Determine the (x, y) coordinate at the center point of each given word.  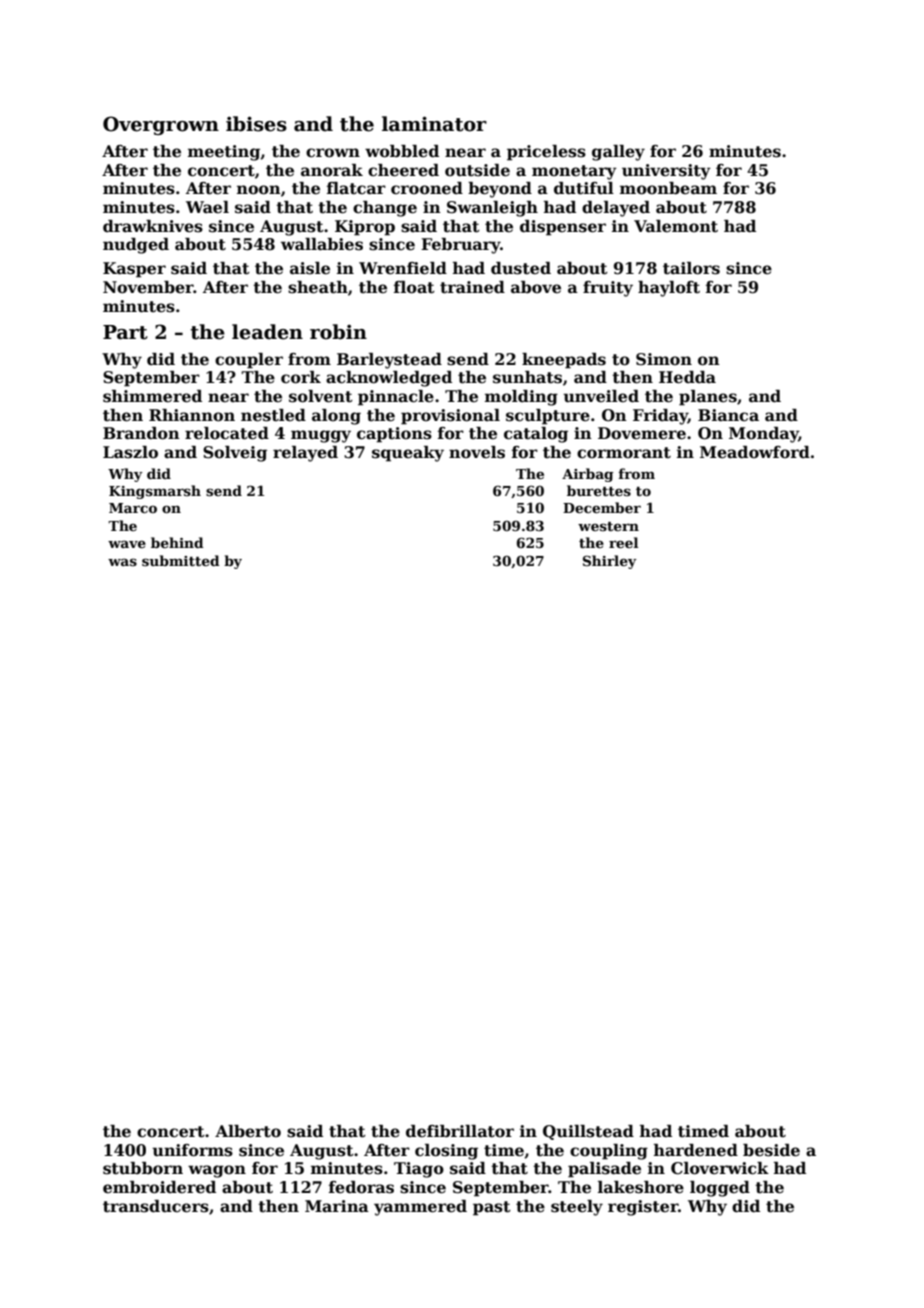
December (602, 507)
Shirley (610, 562)
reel (623, 542)
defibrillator (460, 1131)
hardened (696, 1150)
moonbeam (668, 188)
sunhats (527, 377)
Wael (207, 207)
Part (125, 332)
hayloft (669, 289)
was (122, 562)
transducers (156, 1206)
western (608, 526)
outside (477, 170)
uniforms (192, 1150)
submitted (181, 560)
